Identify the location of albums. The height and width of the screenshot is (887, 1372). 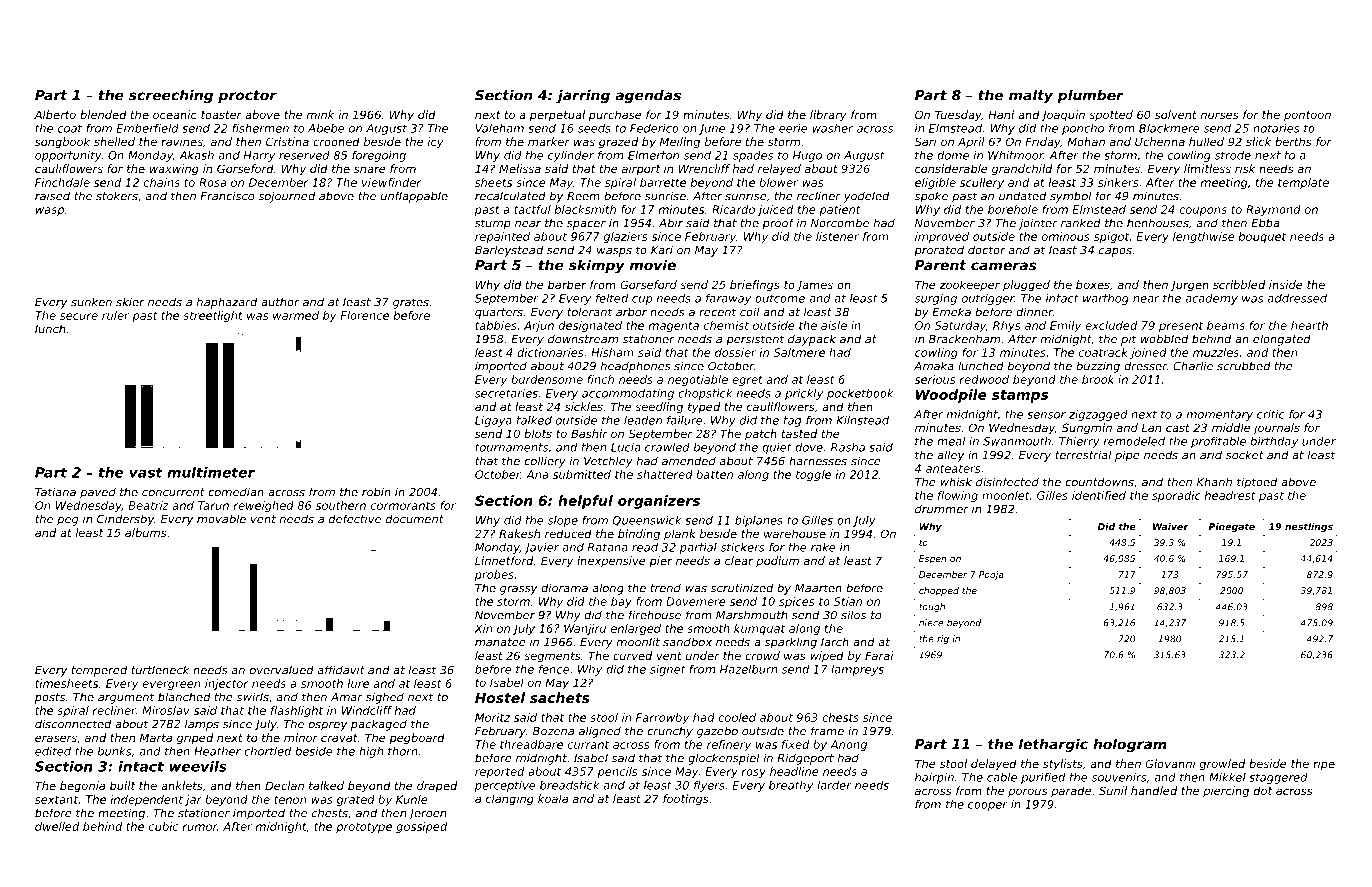
(146, 532).
